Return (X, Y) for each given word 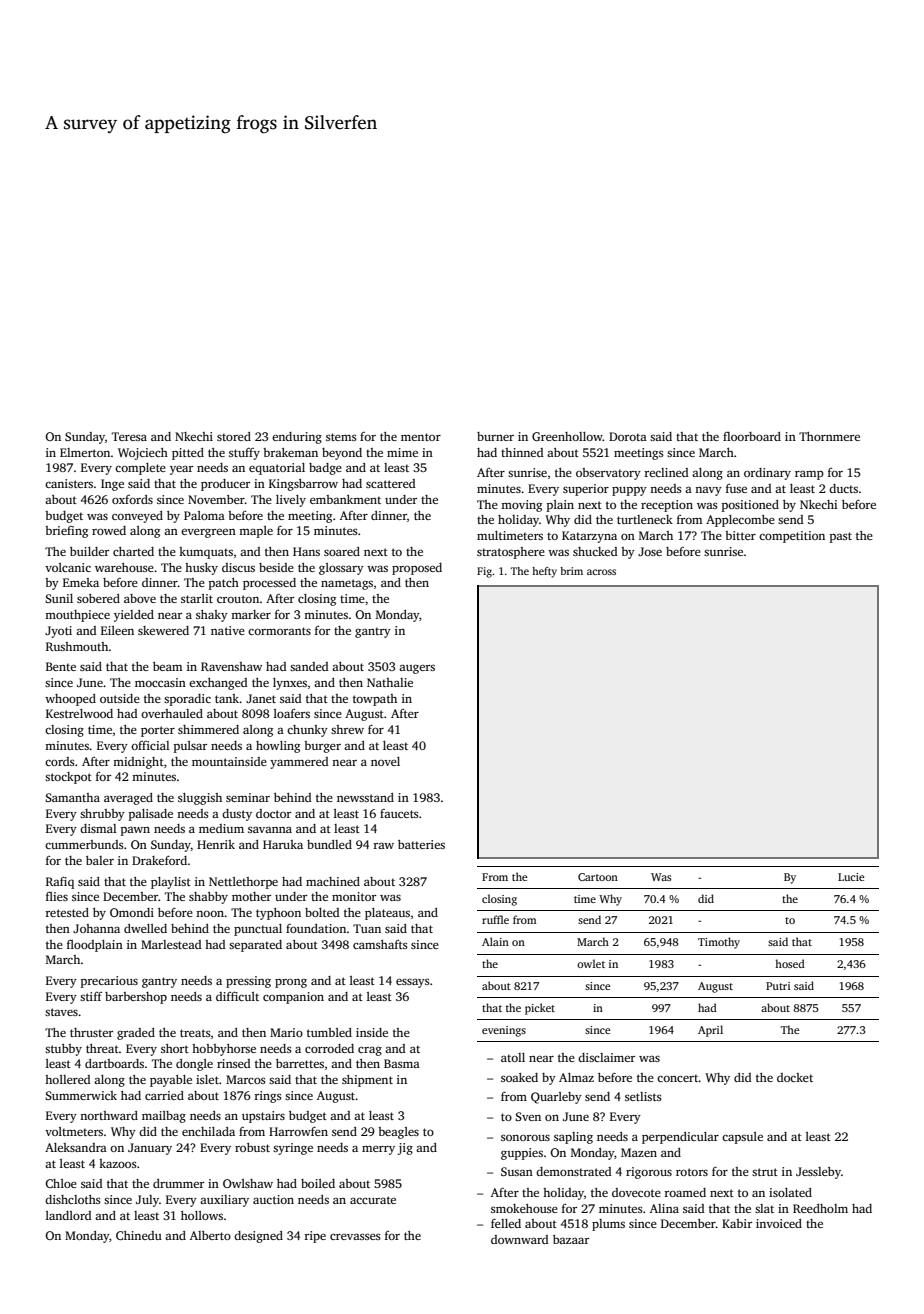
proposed (417, 569)
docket (795, 1077)
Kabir (737, 1223)
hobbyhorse (224, 1050)
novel (385, 761)
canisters (69, 483)
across (601, 572)
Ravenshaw (231, 666)
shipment (367, 1081)
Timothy (719, 943)
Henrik (216, 844)
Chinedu (139, 1235)
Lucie (851, 877)
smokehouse (524, 1208)
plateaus (387, 914)
